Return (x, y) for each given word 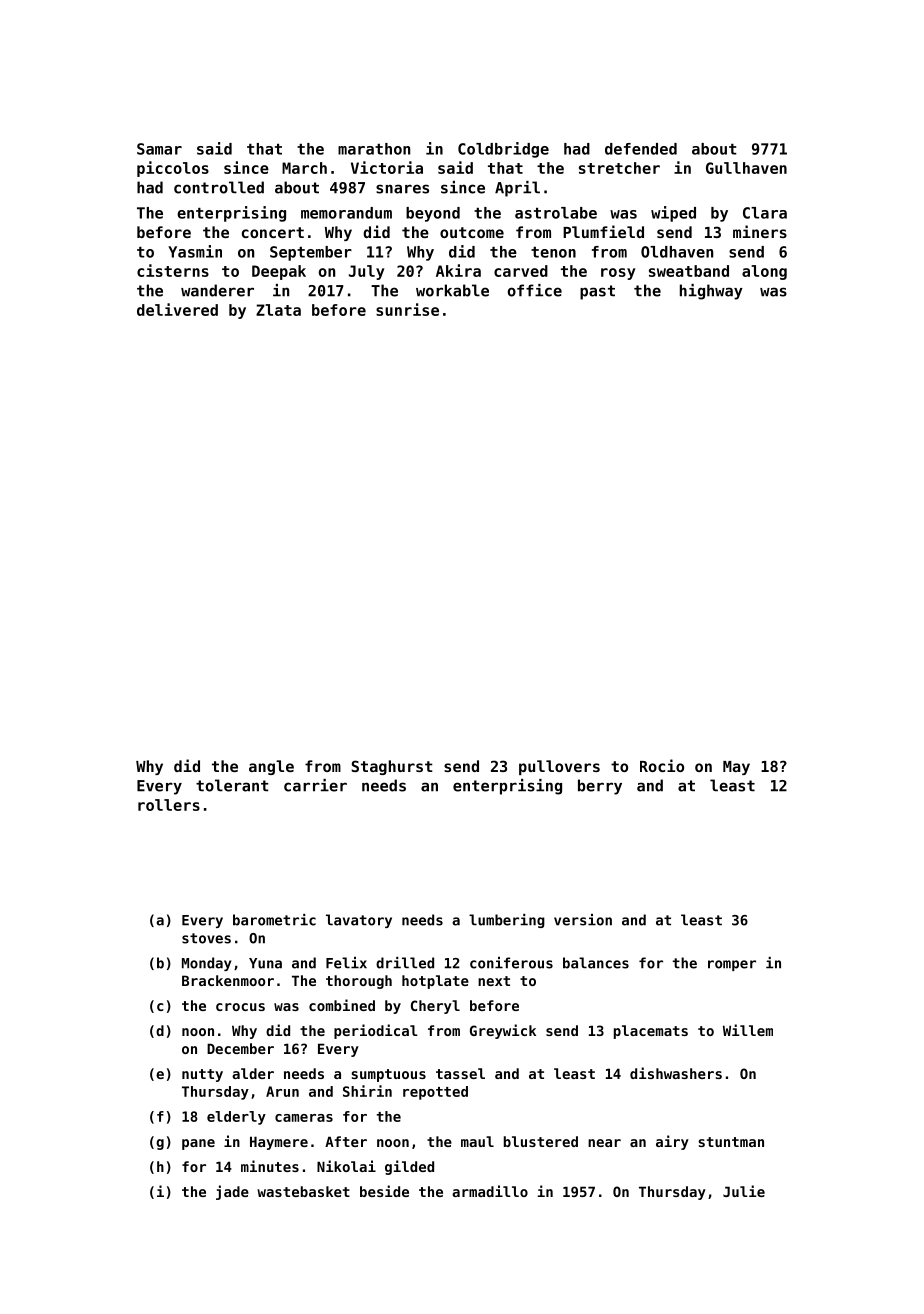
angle (271, 767)
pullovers (559, 767)
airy (672, 1142)
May (736, 768)
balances (596, 963)
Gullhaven (746, 168)
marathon (374, 149)
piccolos (173, 169)
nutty (202, 1075)
